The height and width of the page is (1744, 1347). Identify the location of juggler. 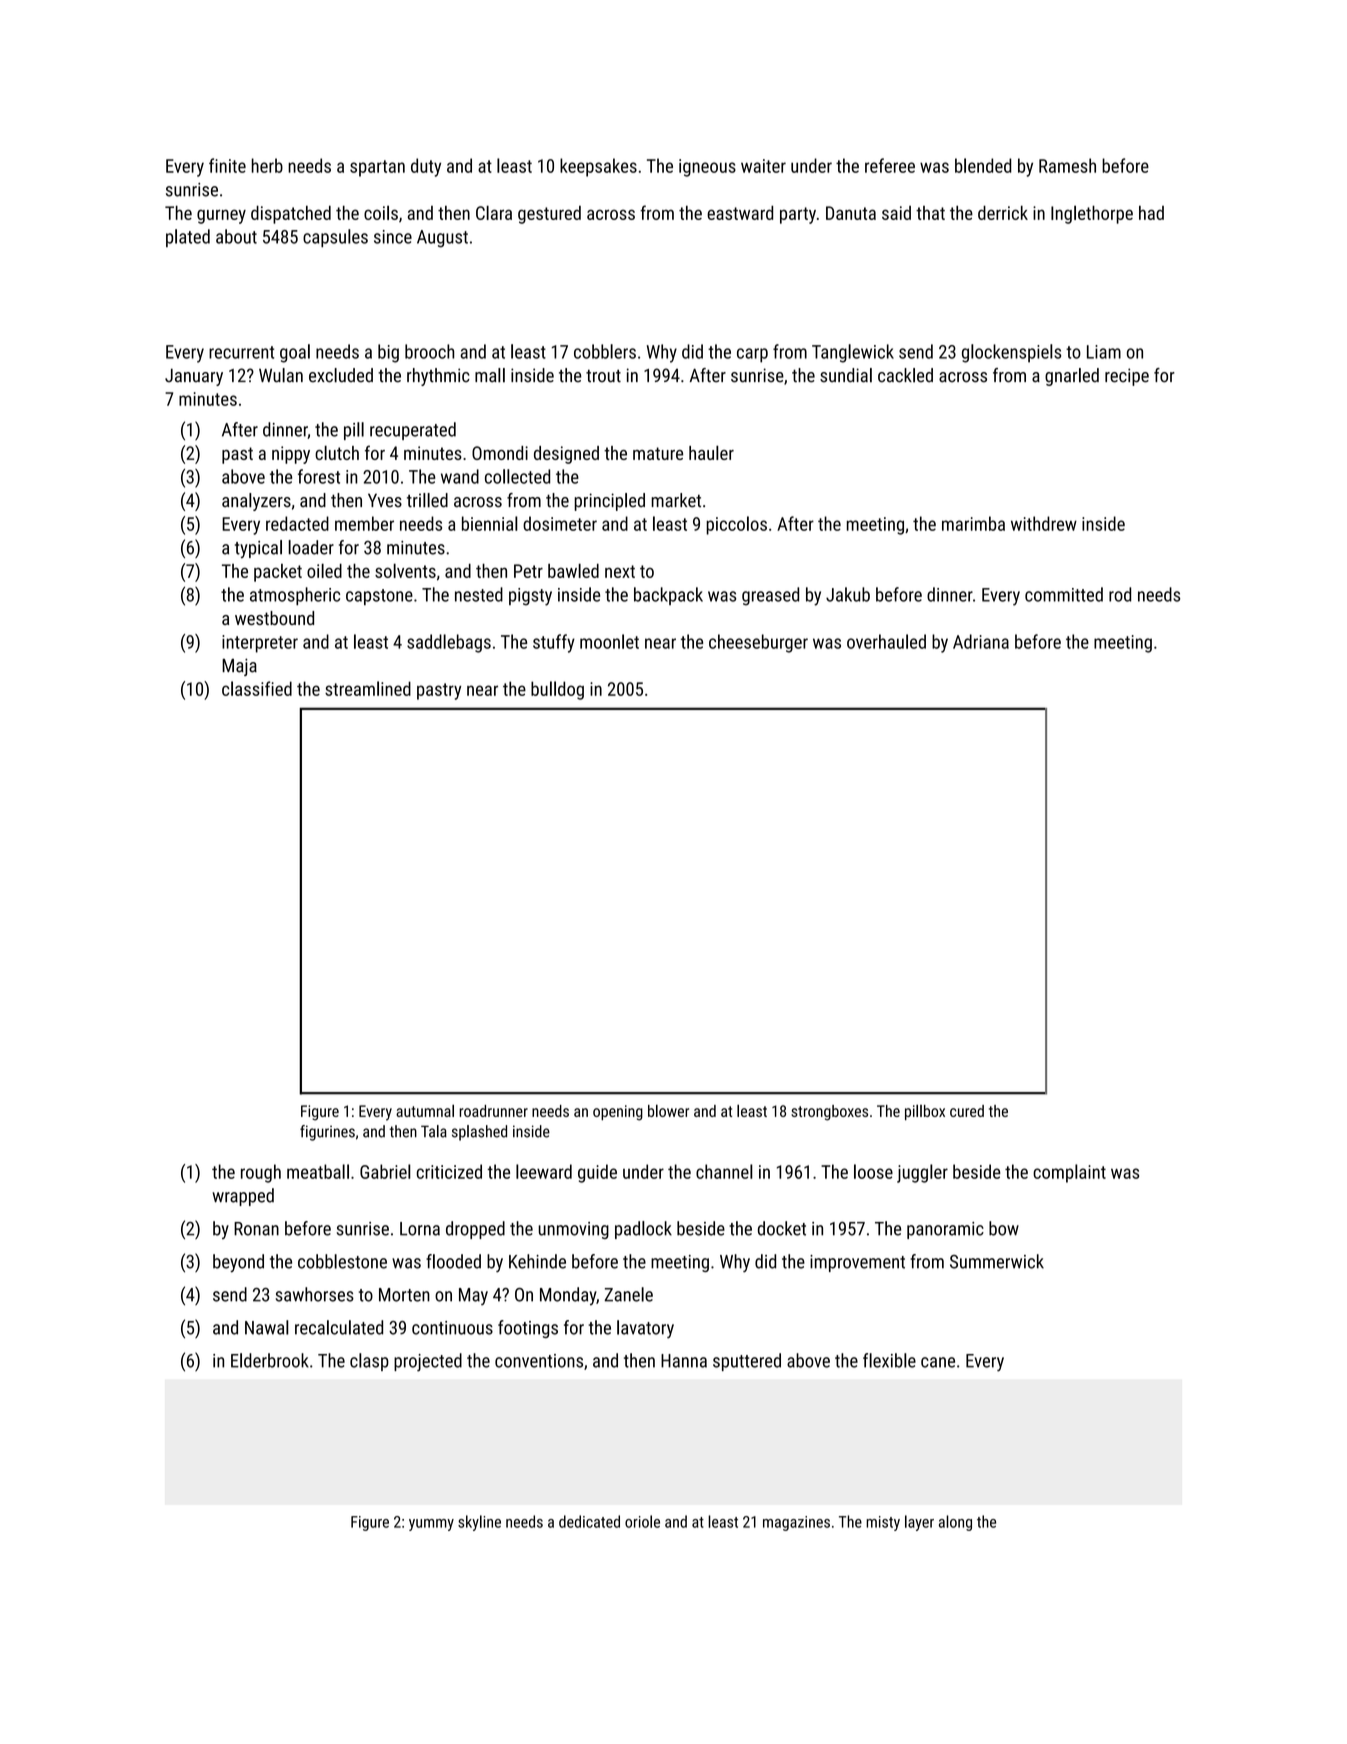
(922, 1173).
